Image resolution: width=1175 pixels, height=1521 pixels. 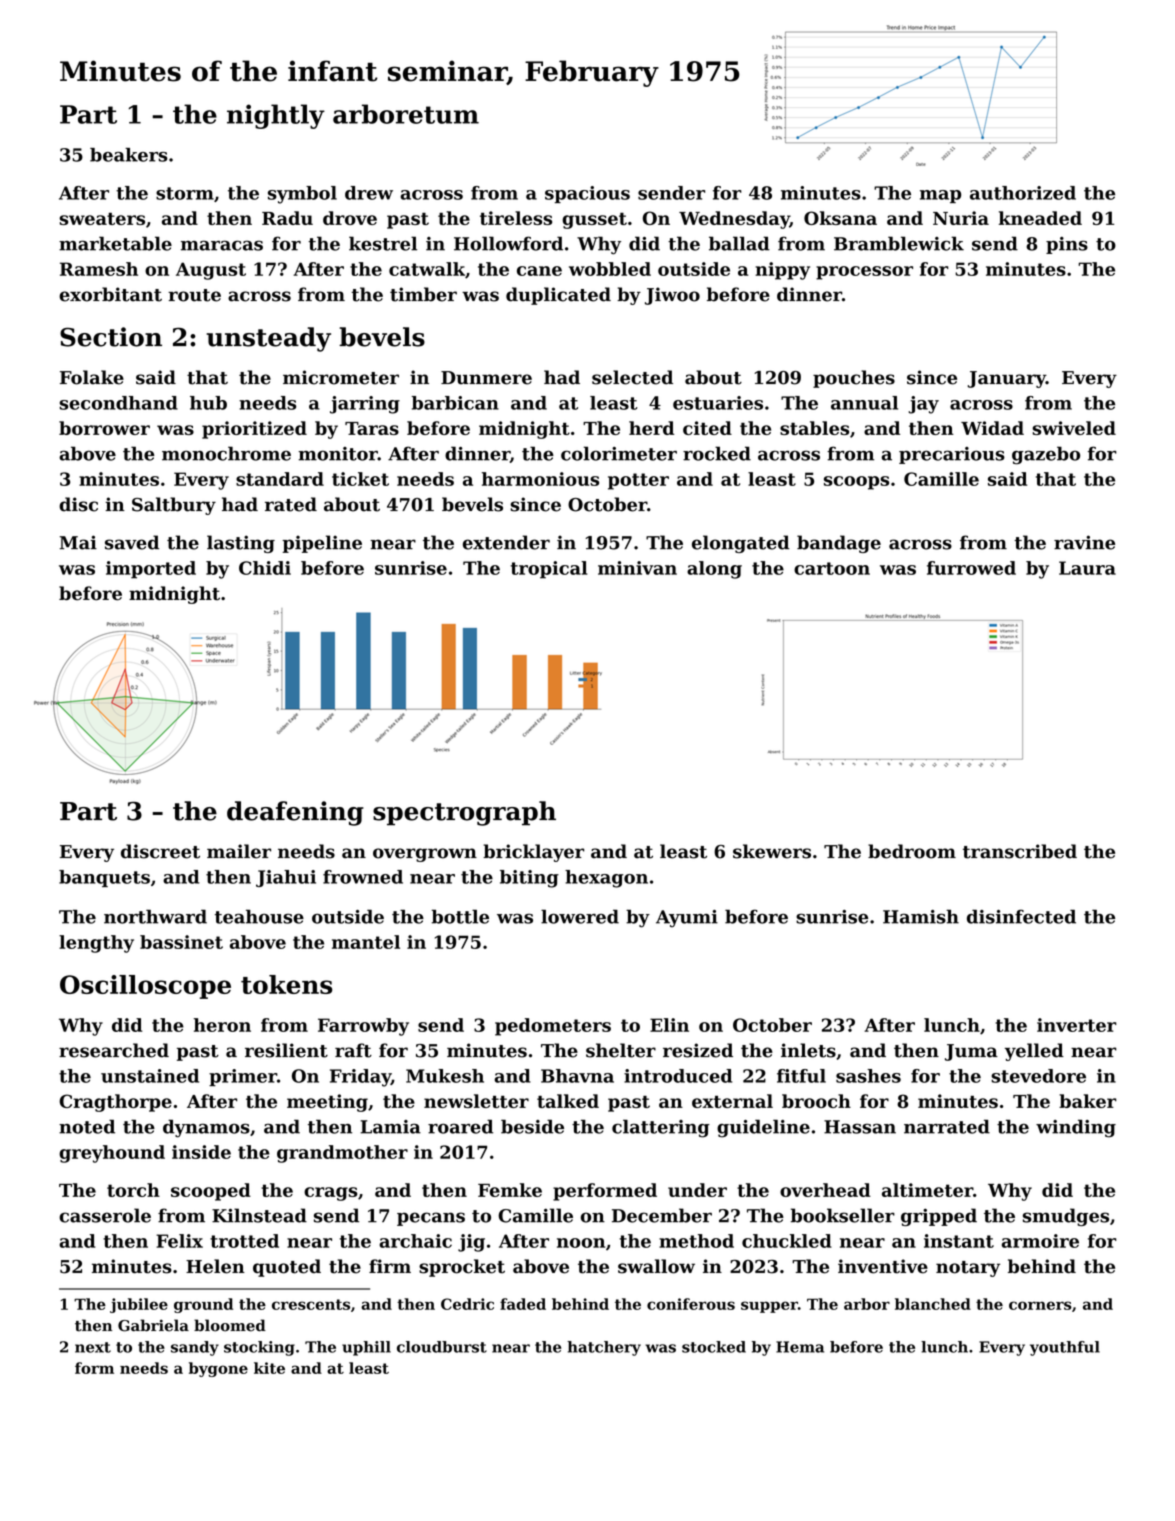 I want to click on pins, so click(x=1067, y=245).
